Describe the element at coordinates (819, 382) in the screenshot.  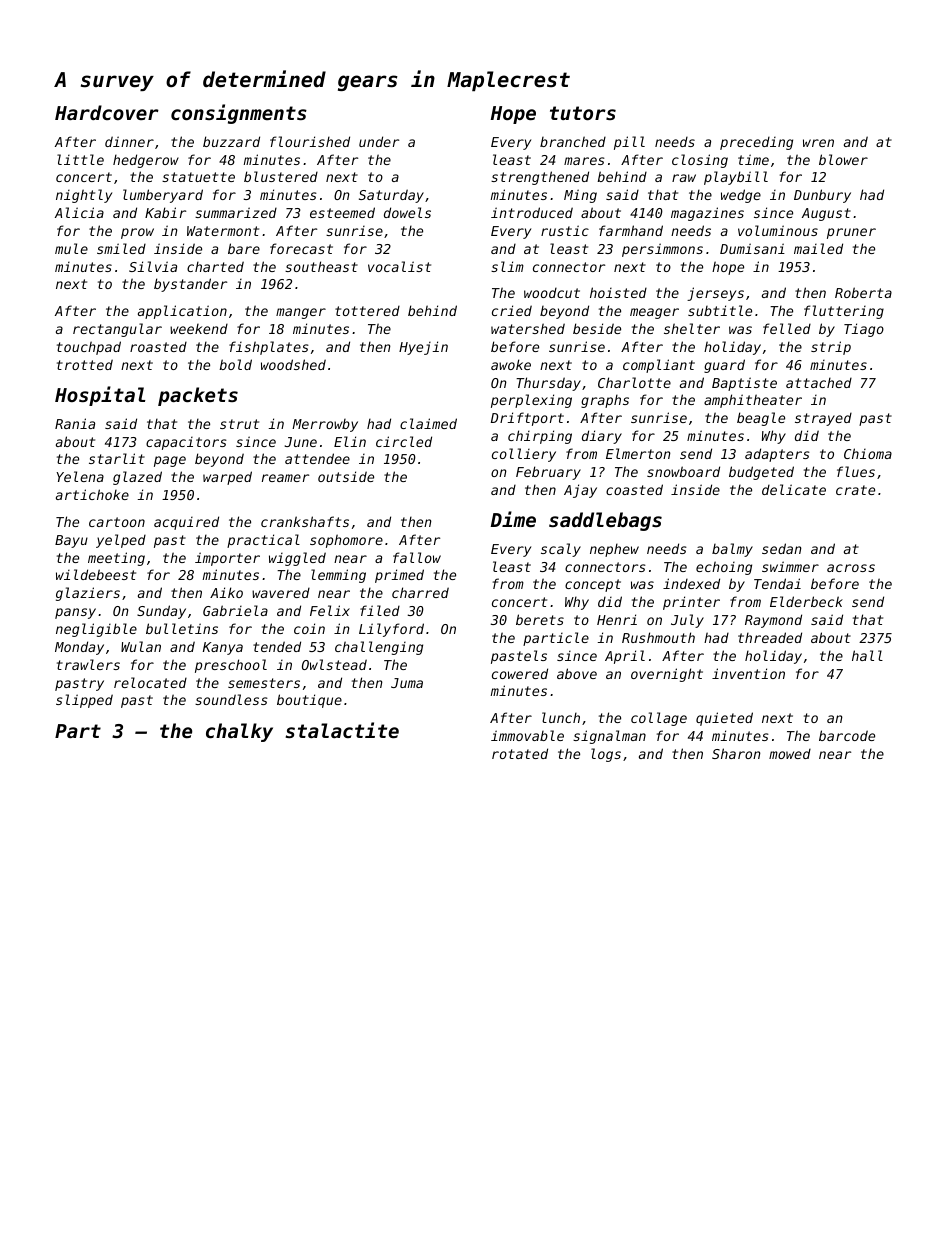
I see `attached` at that location.
